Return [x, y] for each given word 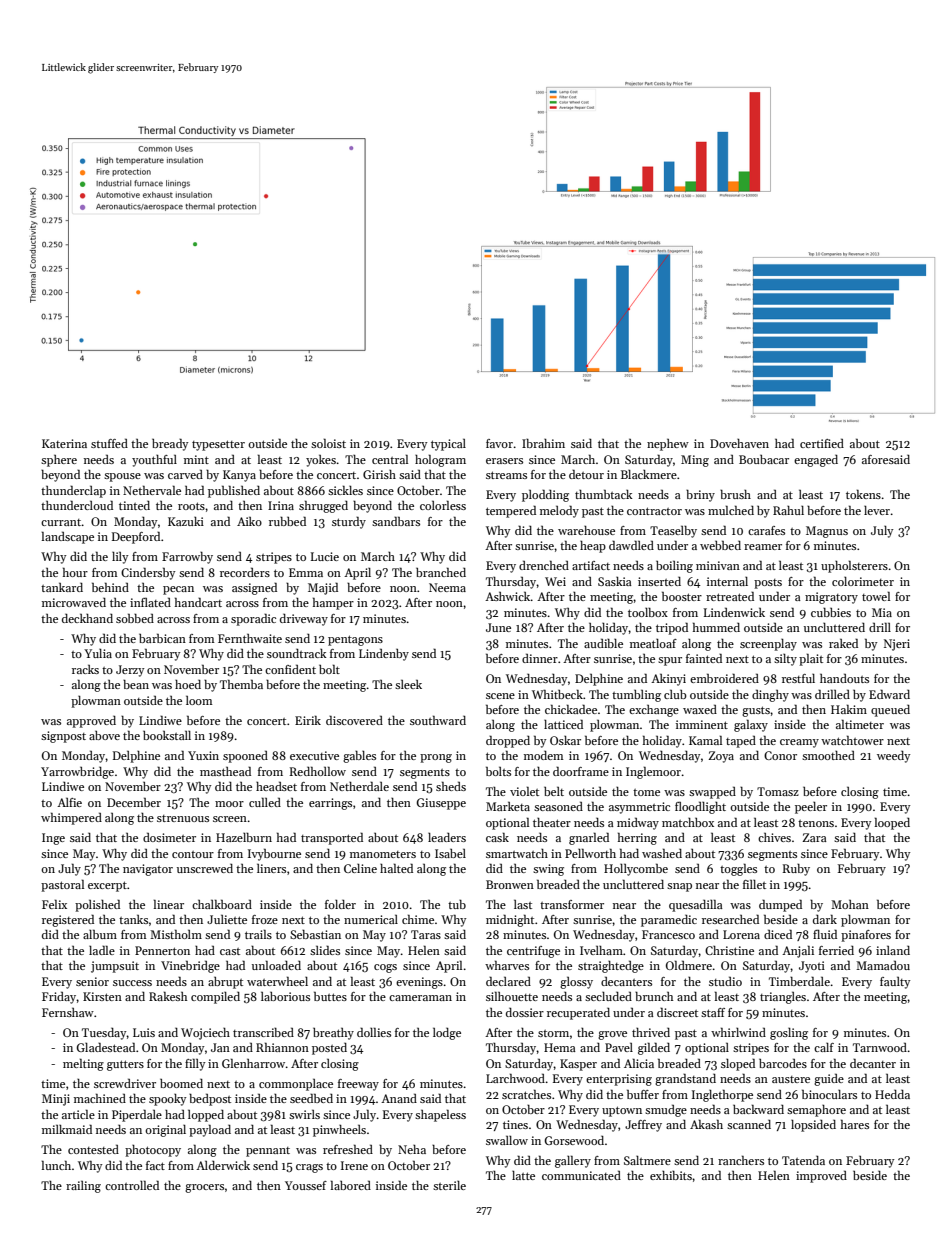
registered [68, 920]
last [523, 904]
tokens [863, 494]
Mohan [850, 904]
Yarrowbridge [77, 773]
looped [892, 823]
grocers [204, 1188]
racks [85, 669]
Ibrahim [543, 443]
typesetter [218, 445]
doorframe [581, 771]
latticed [563, 724]
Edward [889, 694]
